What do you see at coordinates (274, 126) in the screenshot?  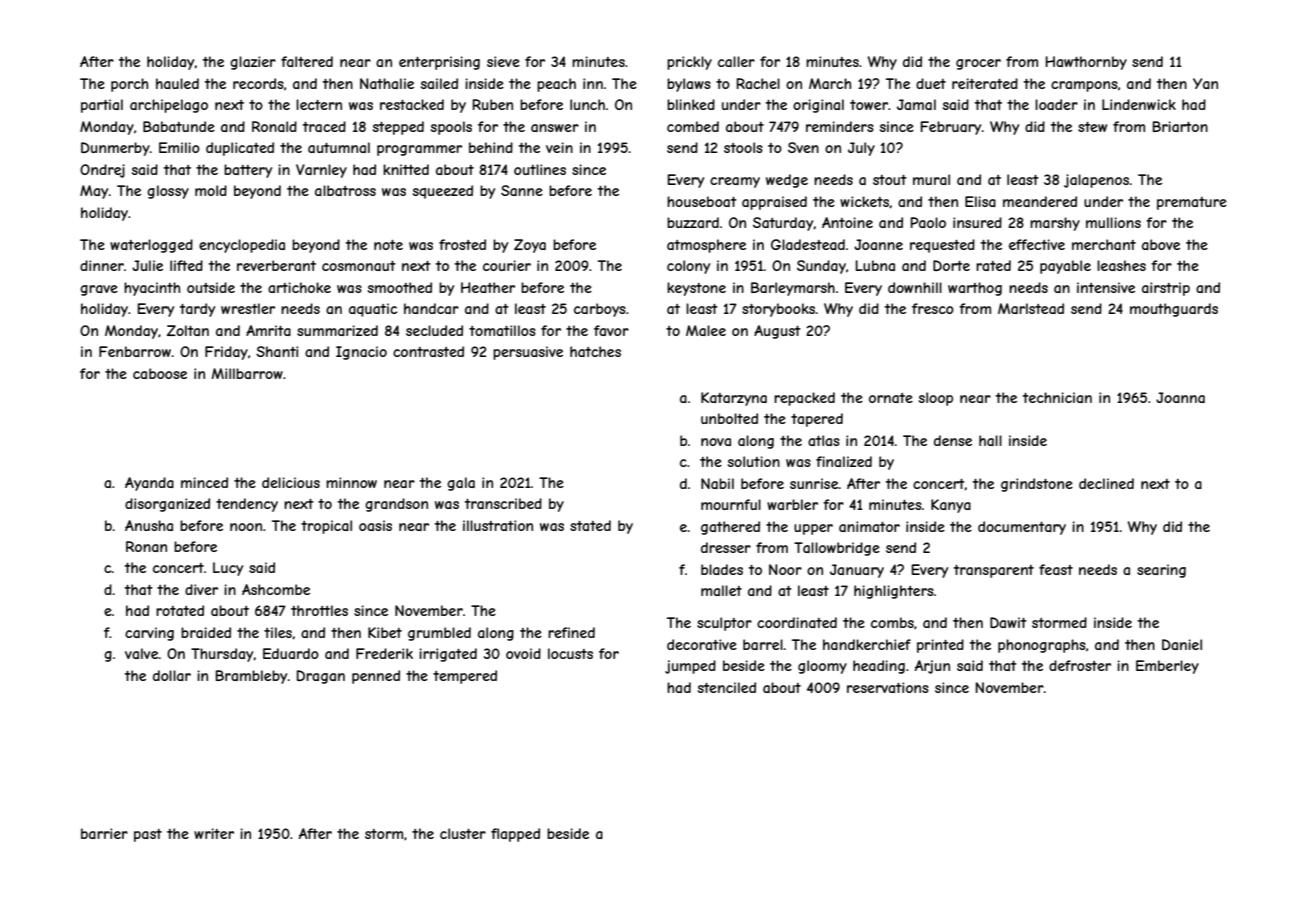 I see `Ronald` at bounding box center [274, 126].
